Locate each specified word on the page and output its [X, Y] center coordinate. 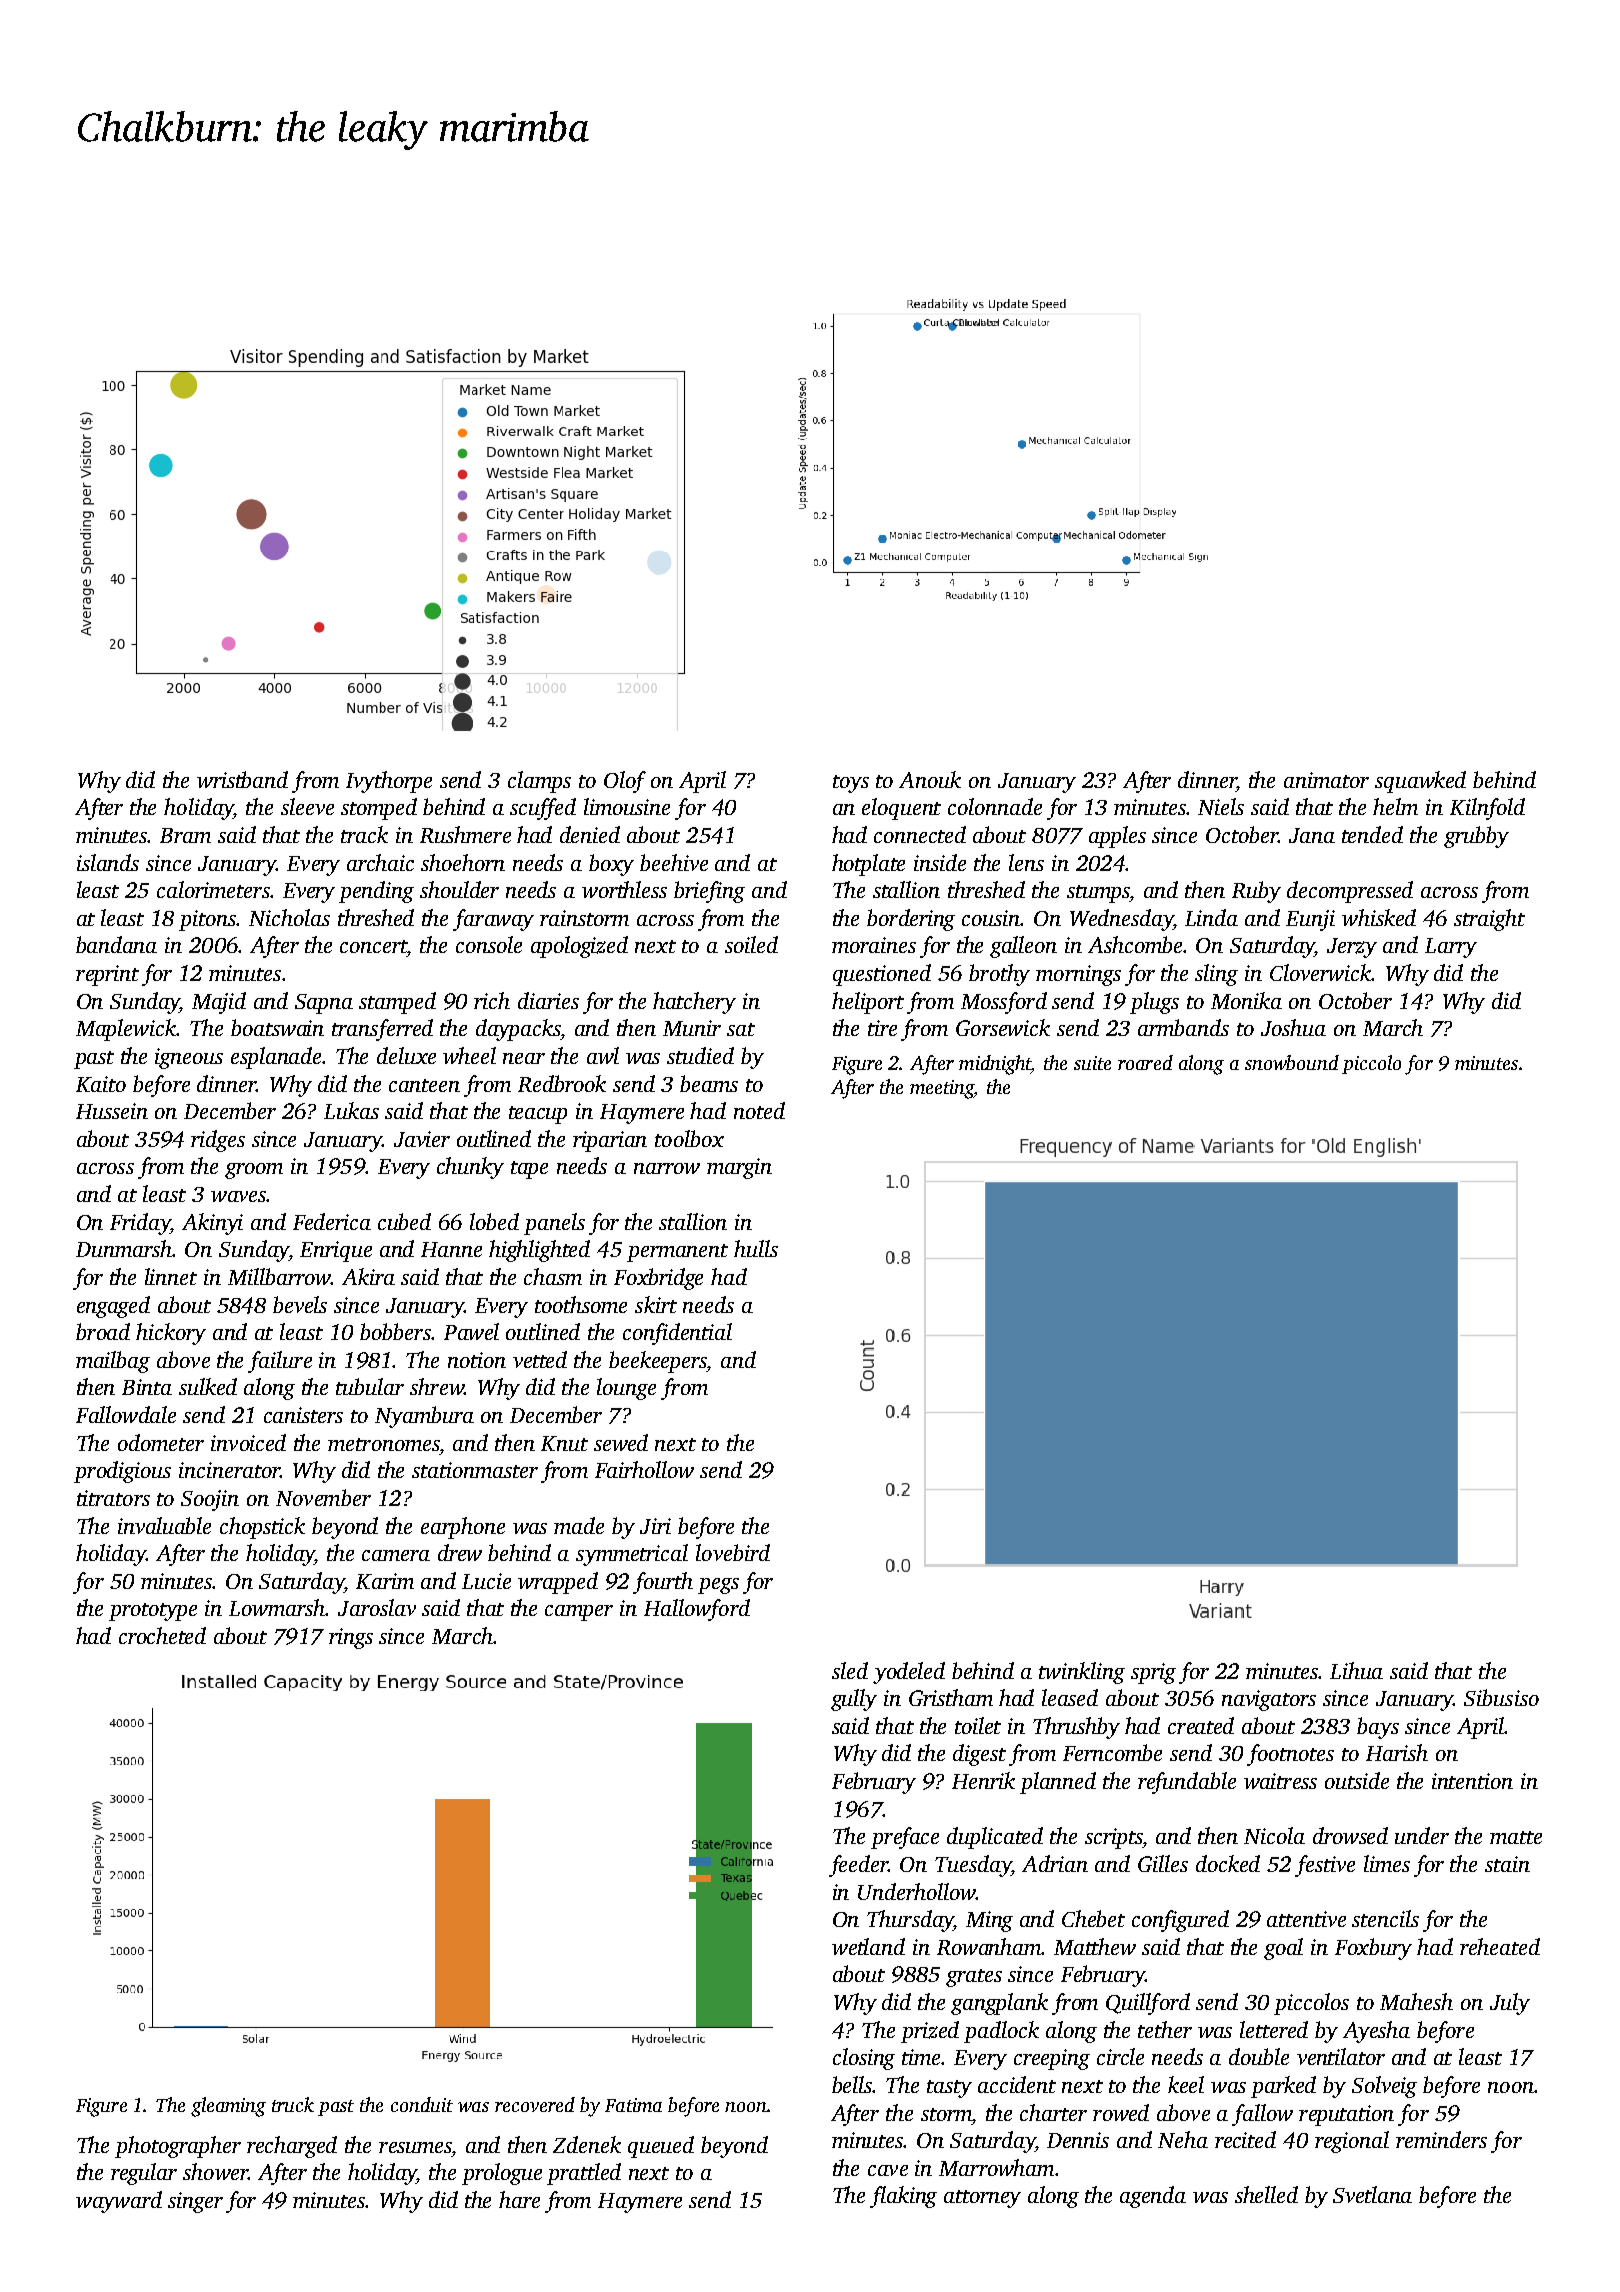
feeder [859, 1866]
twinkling [1082, 1673]
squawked [1420, 782]
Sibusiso [1501, 1697]
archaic [380, 862]
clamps [539, 782]
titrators [113, 1498]
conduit [422, 2104]
